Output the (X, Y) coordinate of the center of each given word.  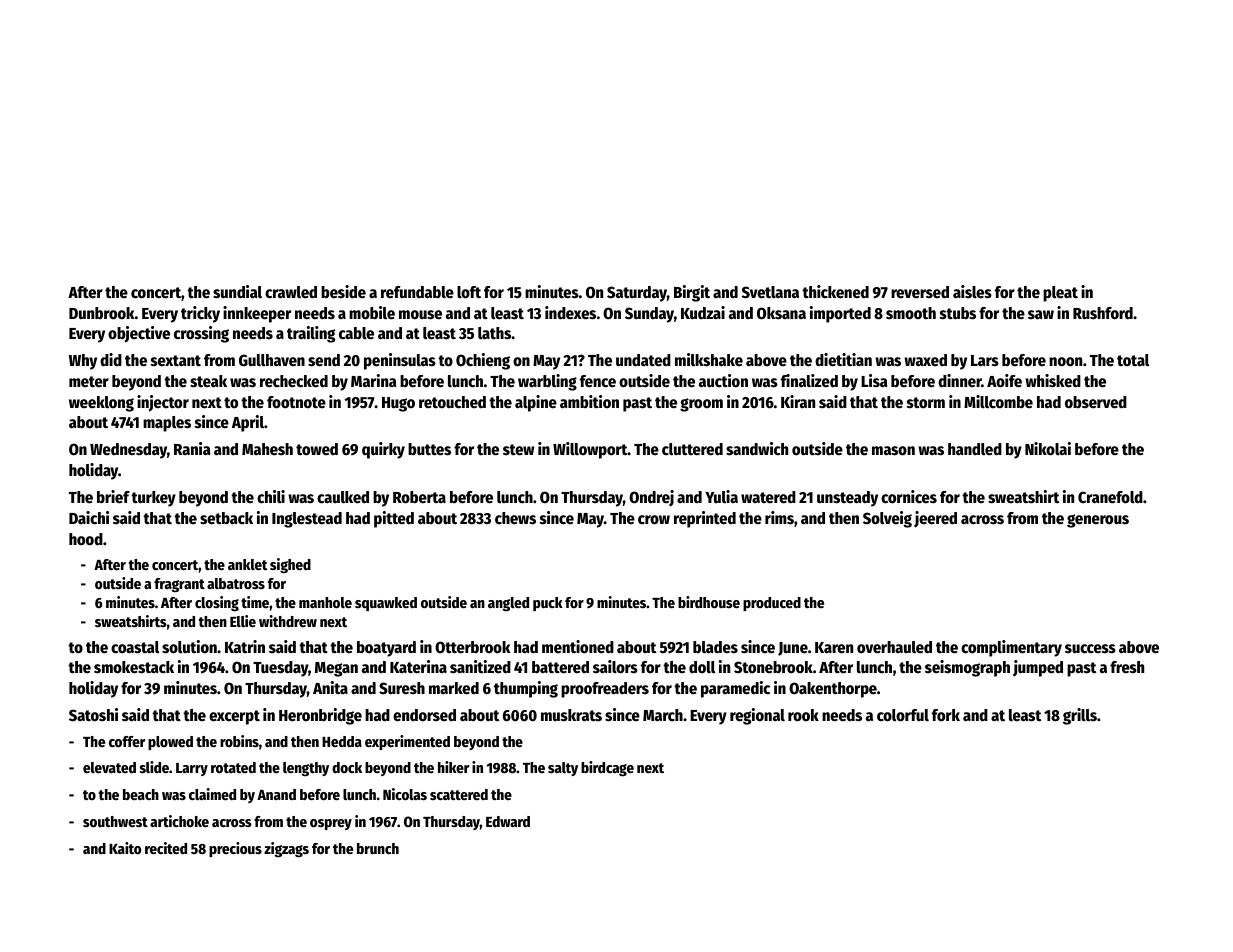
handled (975, 449)
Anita (330, 687)
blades (715, 647)
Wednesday (128, 451)
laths (494, 333)
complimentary (1011, 648)
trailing (311, 334)
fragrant (179, 585)
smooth (911, 313)
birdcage (607, 769)
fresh (1127, 667)
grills (1080, 716)
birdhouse (709, 602)
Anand (276, 794)
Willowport (590, 450)
